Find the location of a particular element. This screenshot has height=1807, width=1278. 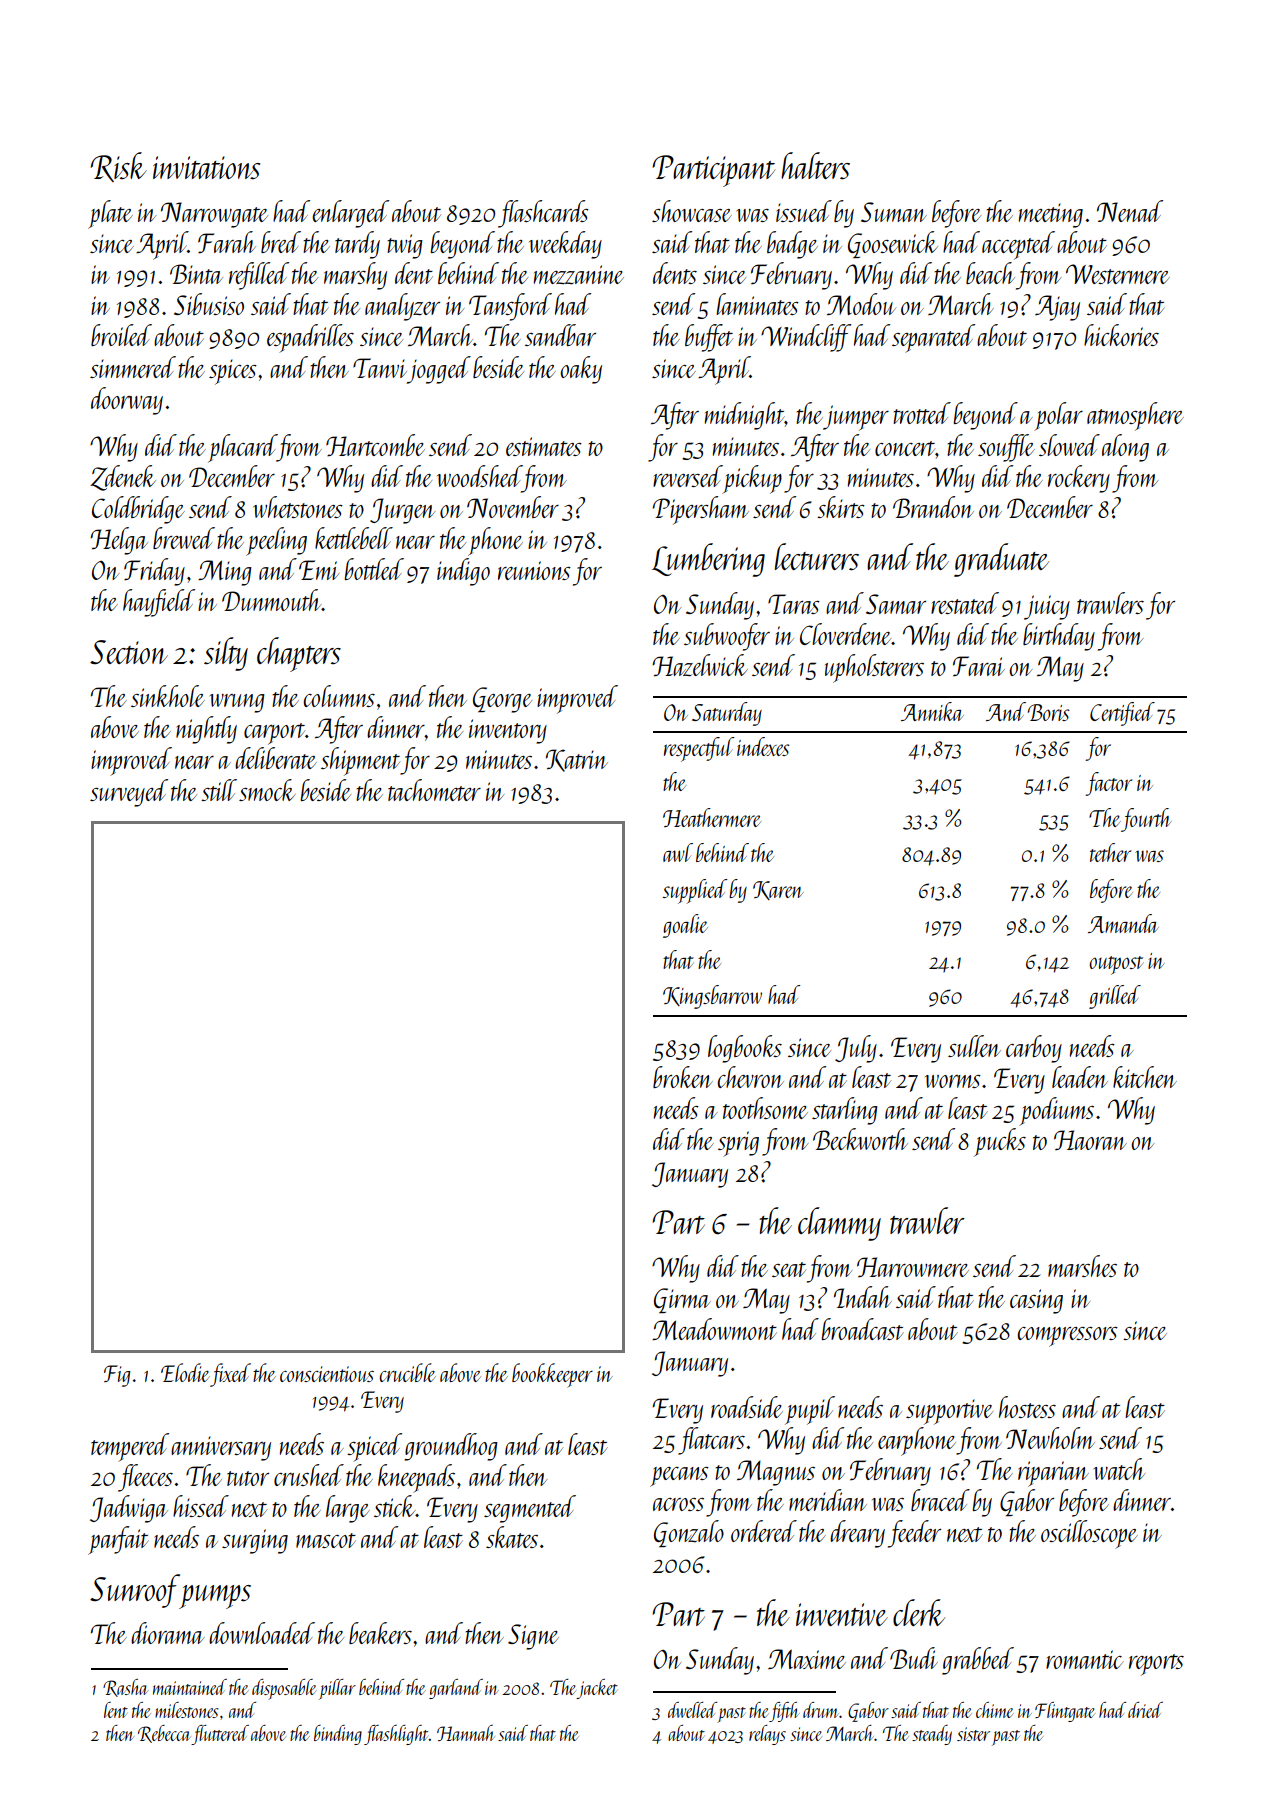

laminates is located at coordinates (757, 304).
